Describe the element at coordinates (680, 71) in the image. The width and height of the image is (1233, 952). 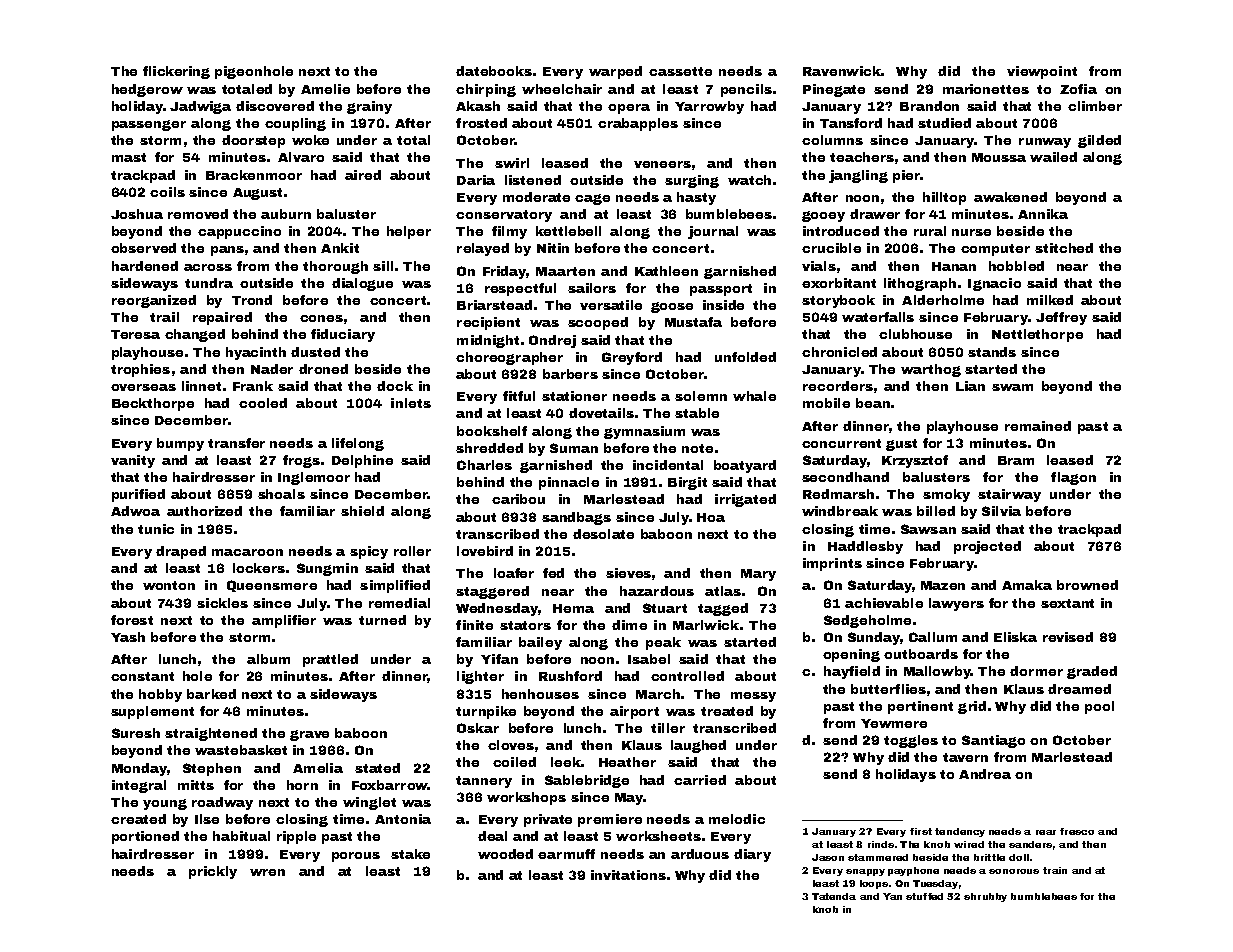
I see `cassette` at that location.
